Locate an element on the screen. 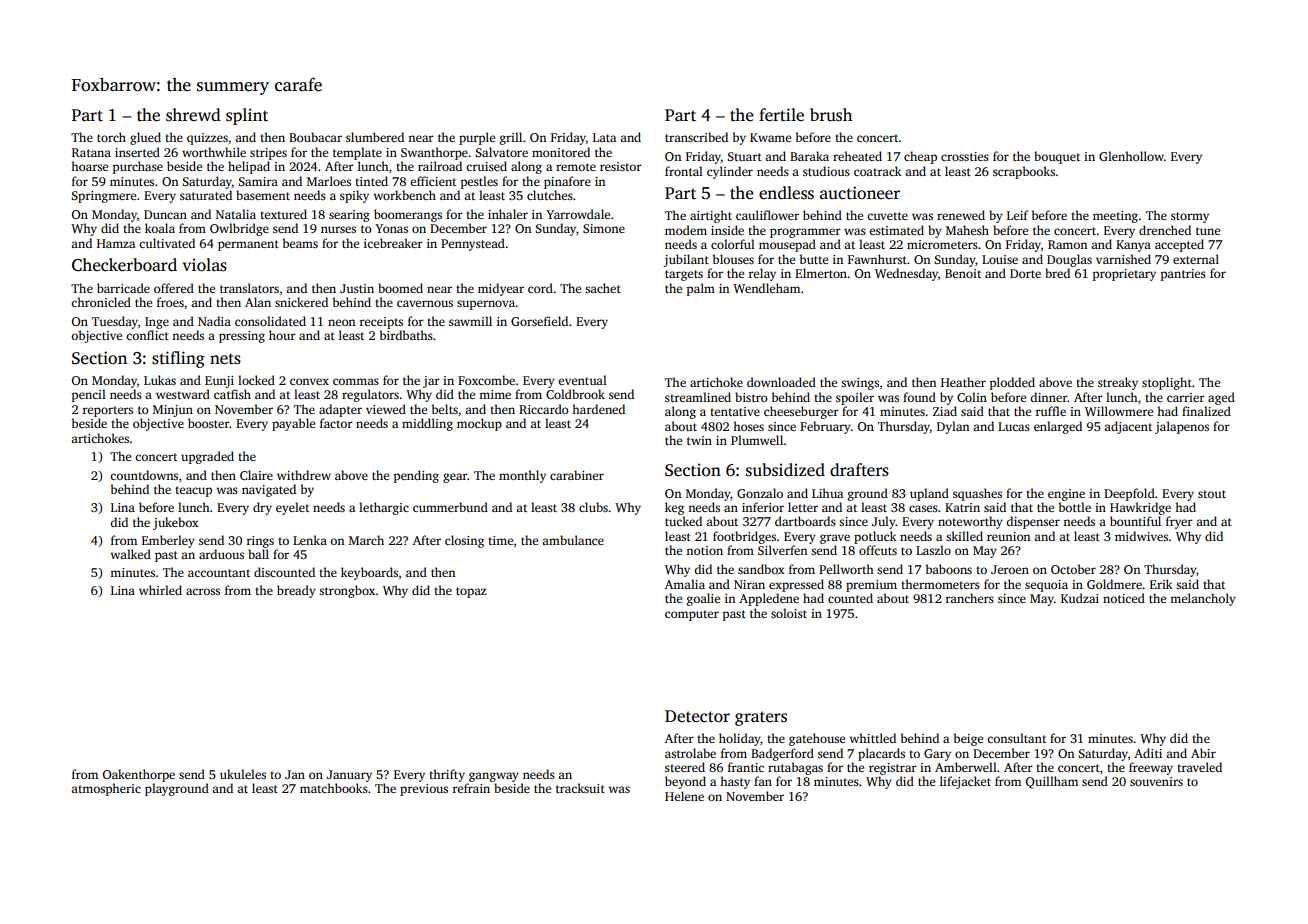 The height and width of the screenshot is (924, 1308). Kudzai is located at coordinates (1080, 598).
